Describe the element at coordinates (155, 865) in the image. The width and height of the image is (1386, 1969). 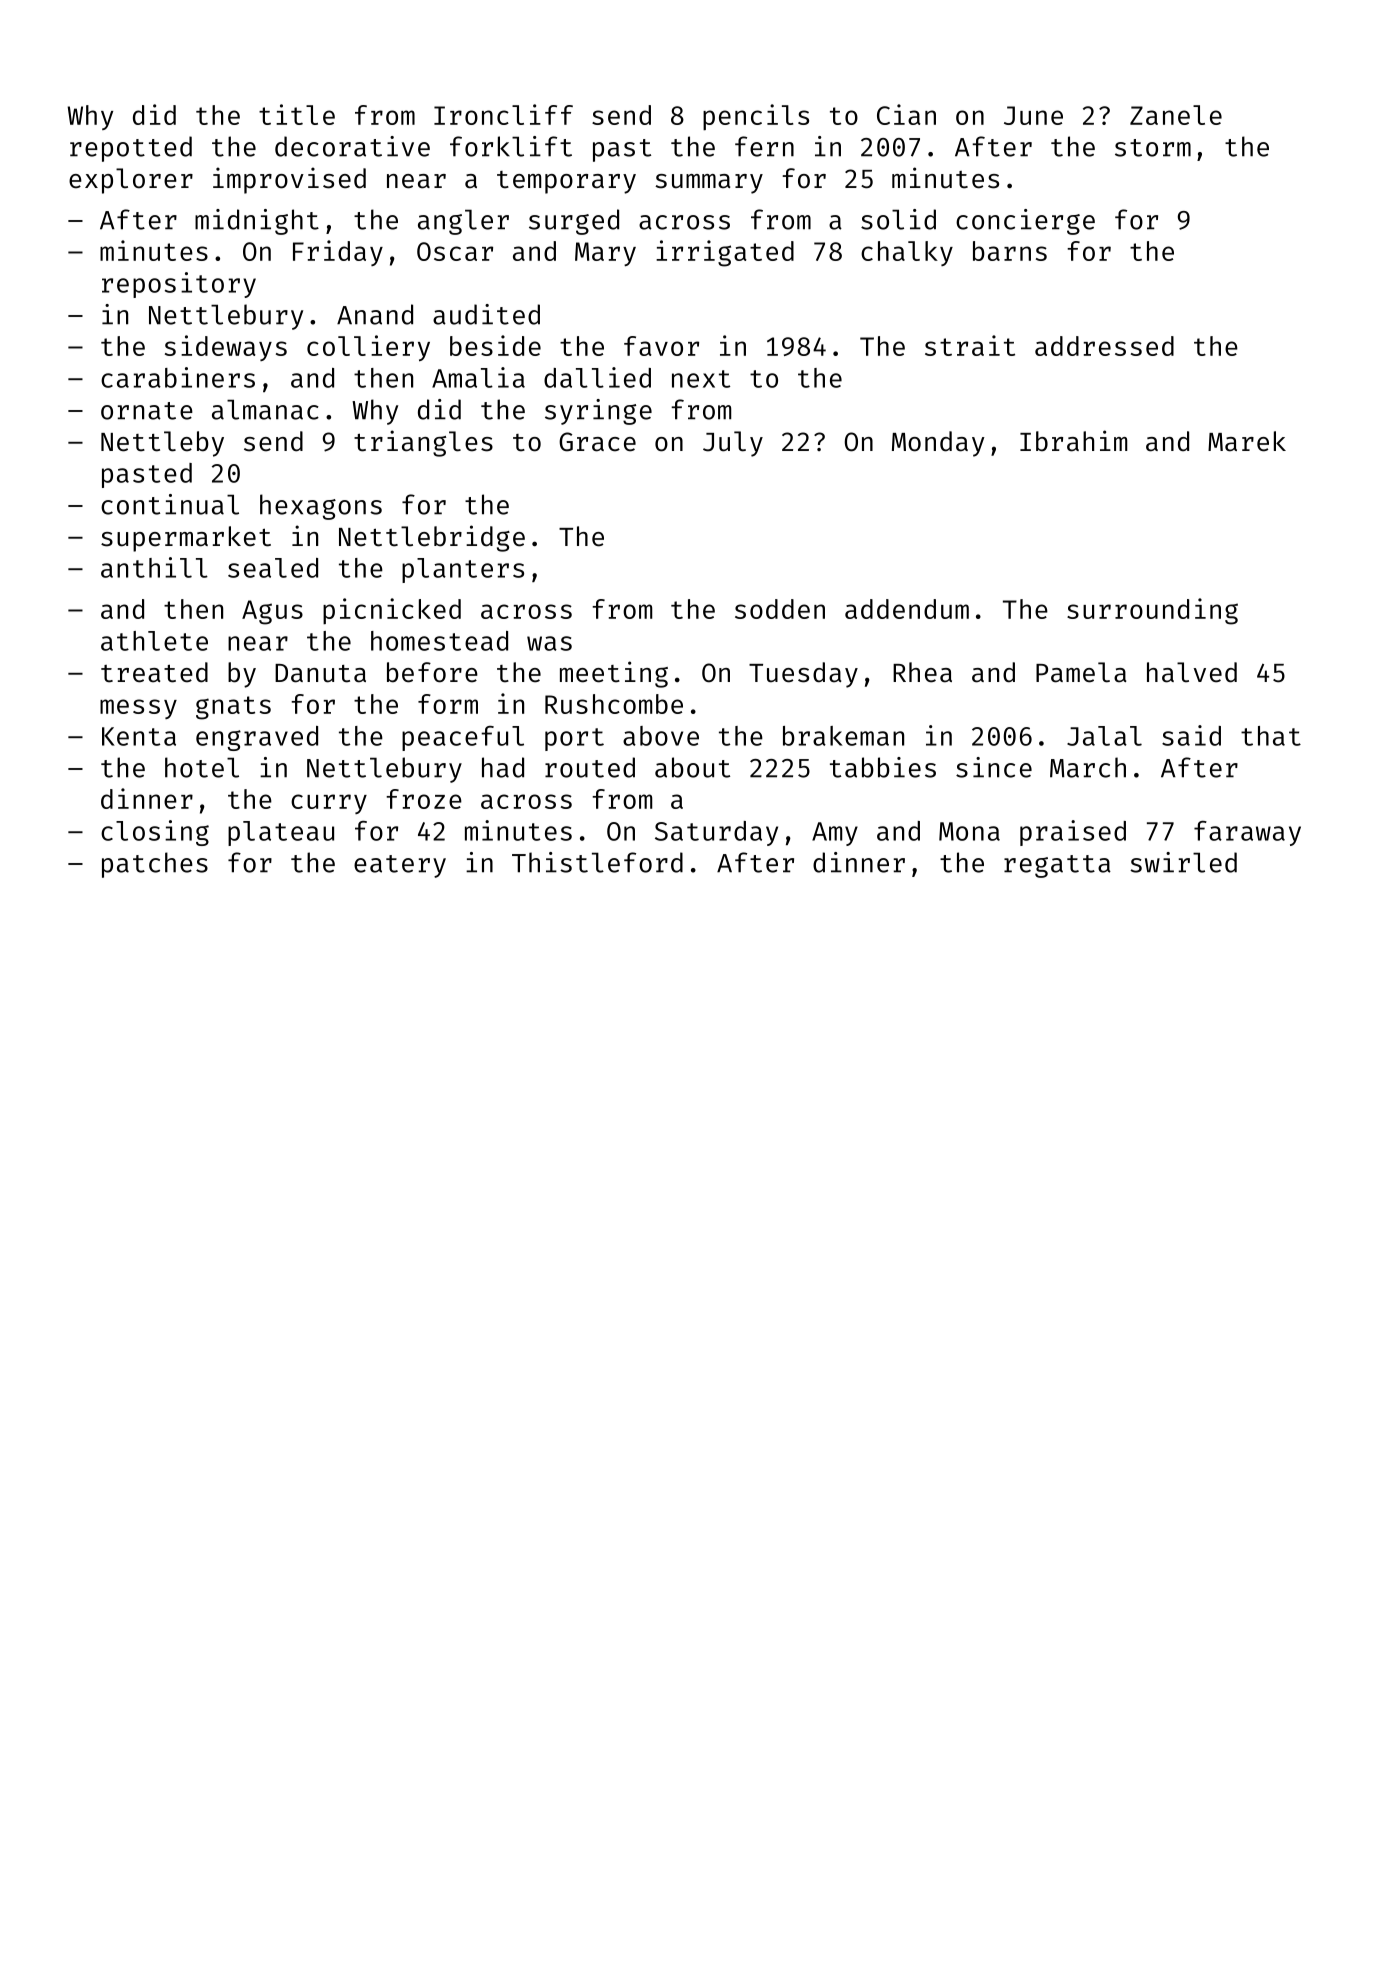
I see `patches` at that location.
